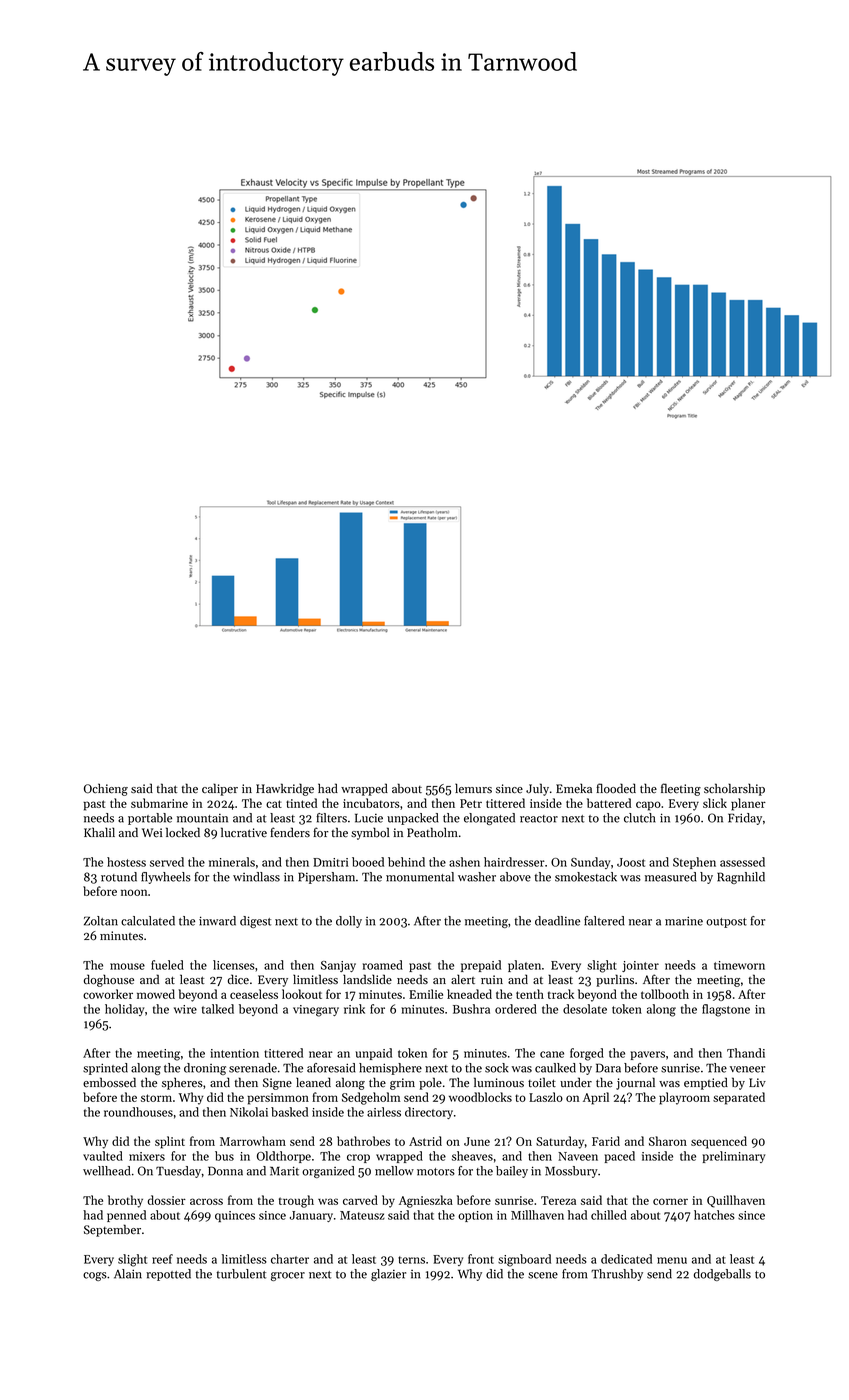 The width and height of the image is (849, 1400). Describe the element at coordinates (489, 819) in the image. I see `elongated` at that location.
